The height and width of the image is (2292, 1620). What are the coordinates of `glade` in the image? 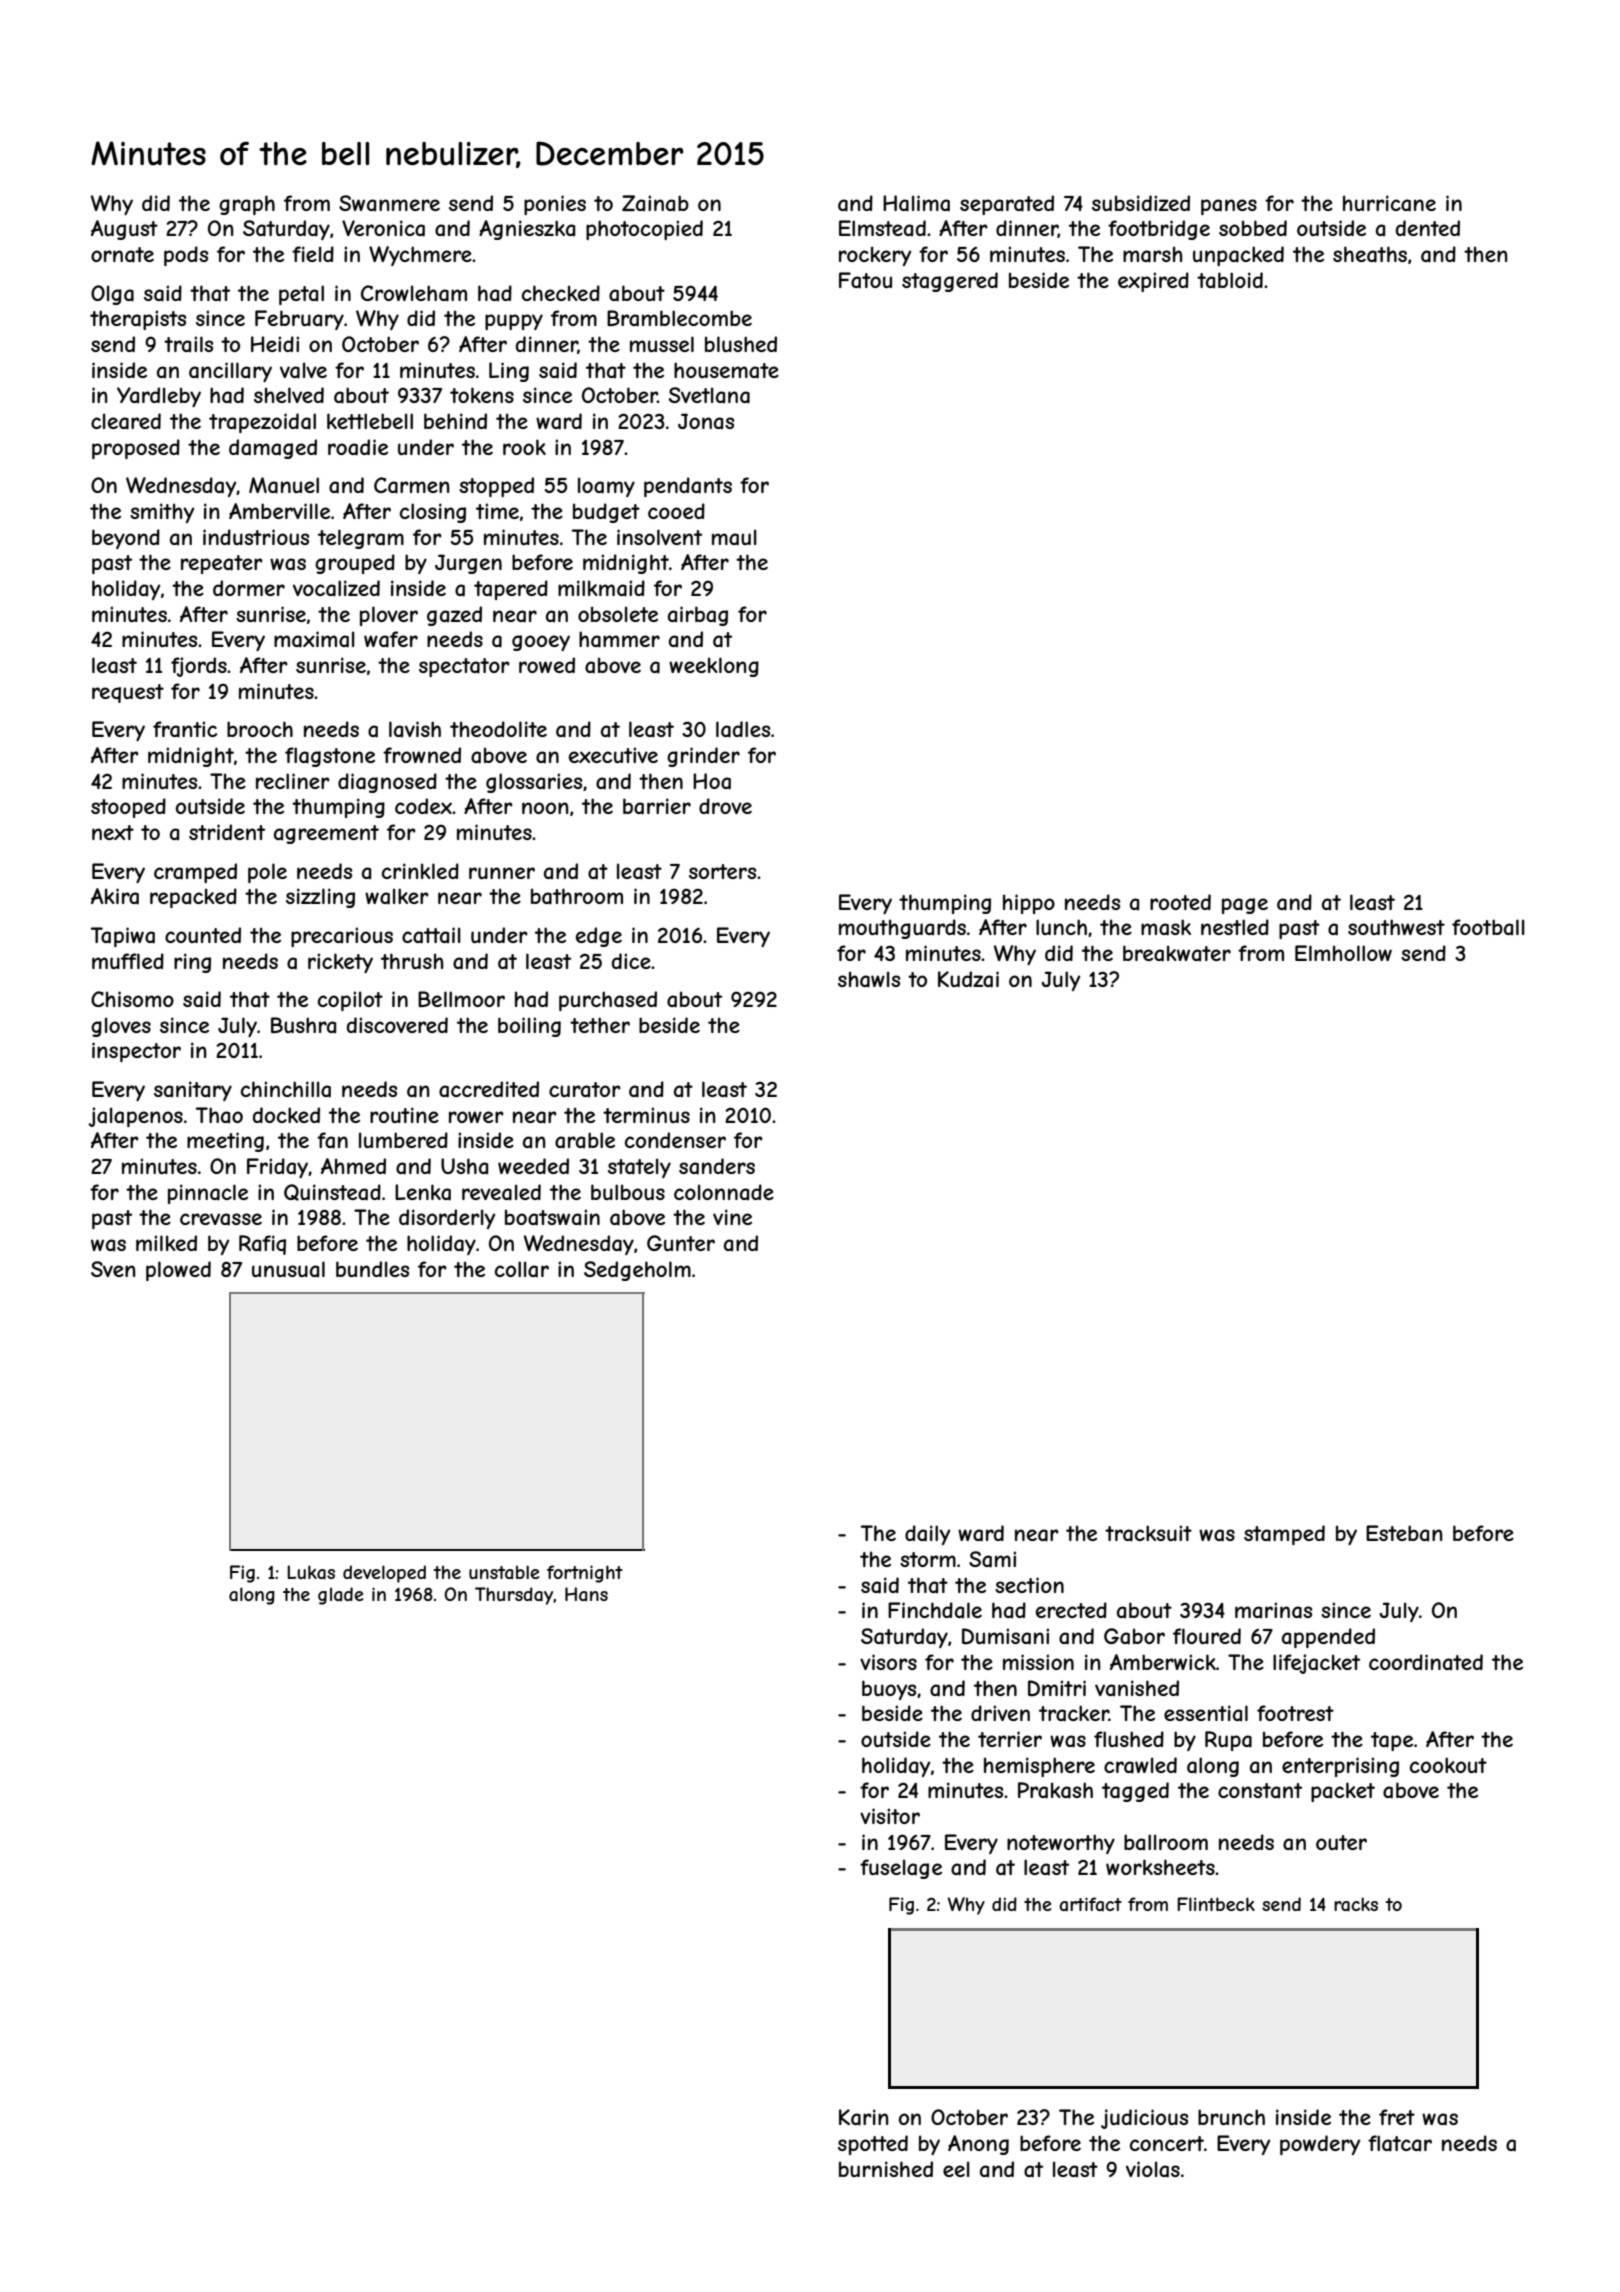 It's located at (341, 1596).
